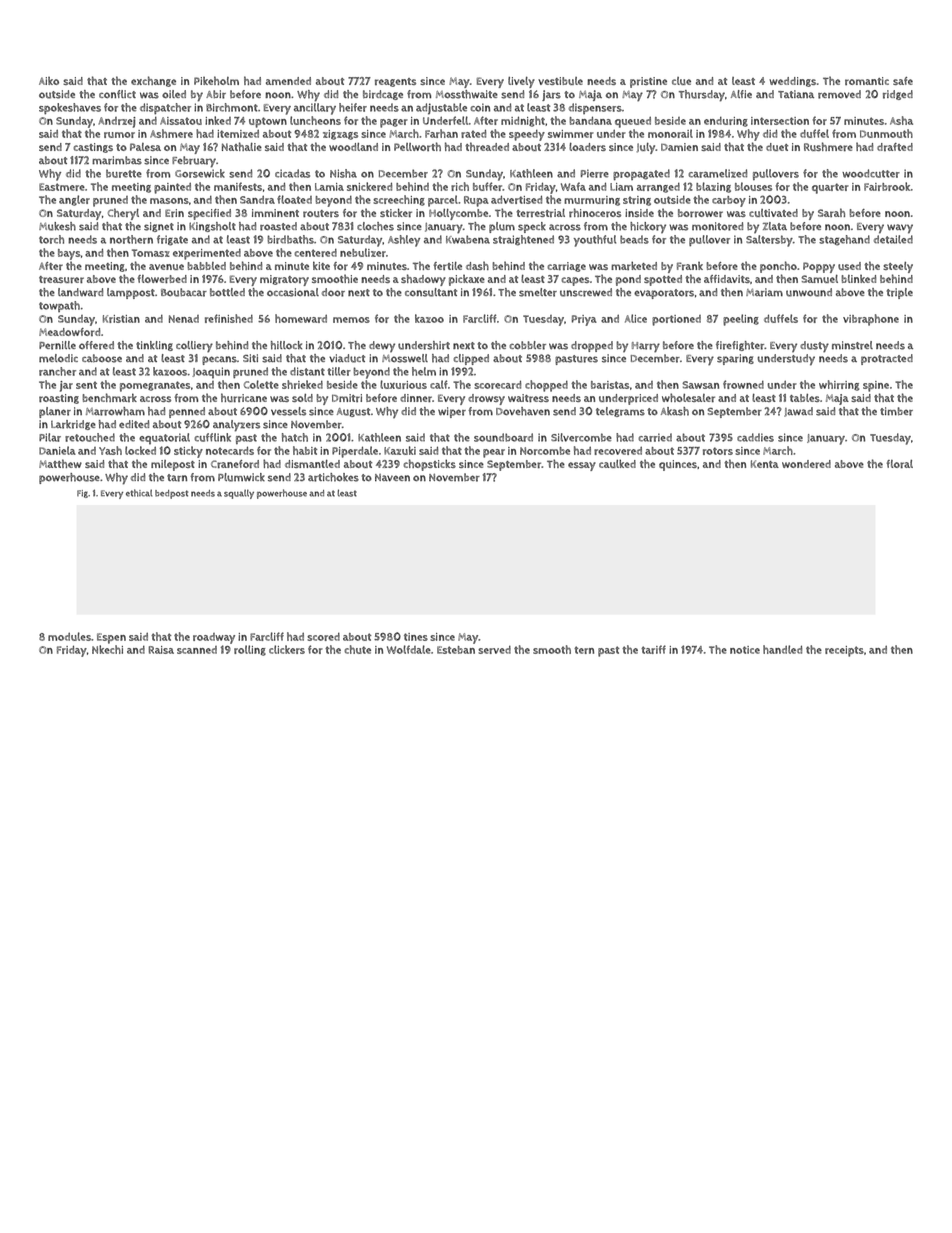 The width and height of the document is (952, 1233). I want to click on firefighter, so click(740, 346).
